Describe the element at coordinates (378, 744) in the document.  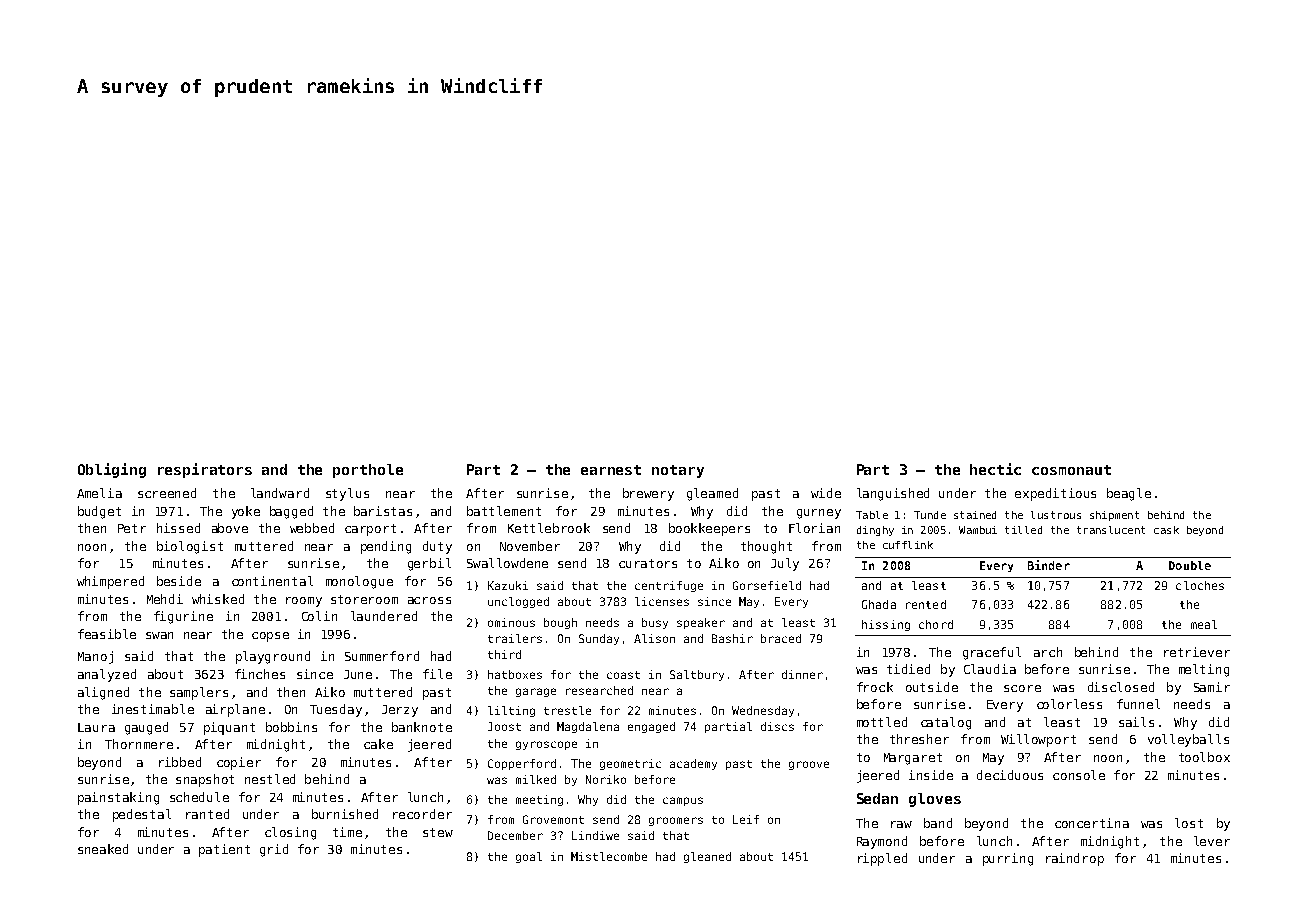
I see `cake` at that location.
